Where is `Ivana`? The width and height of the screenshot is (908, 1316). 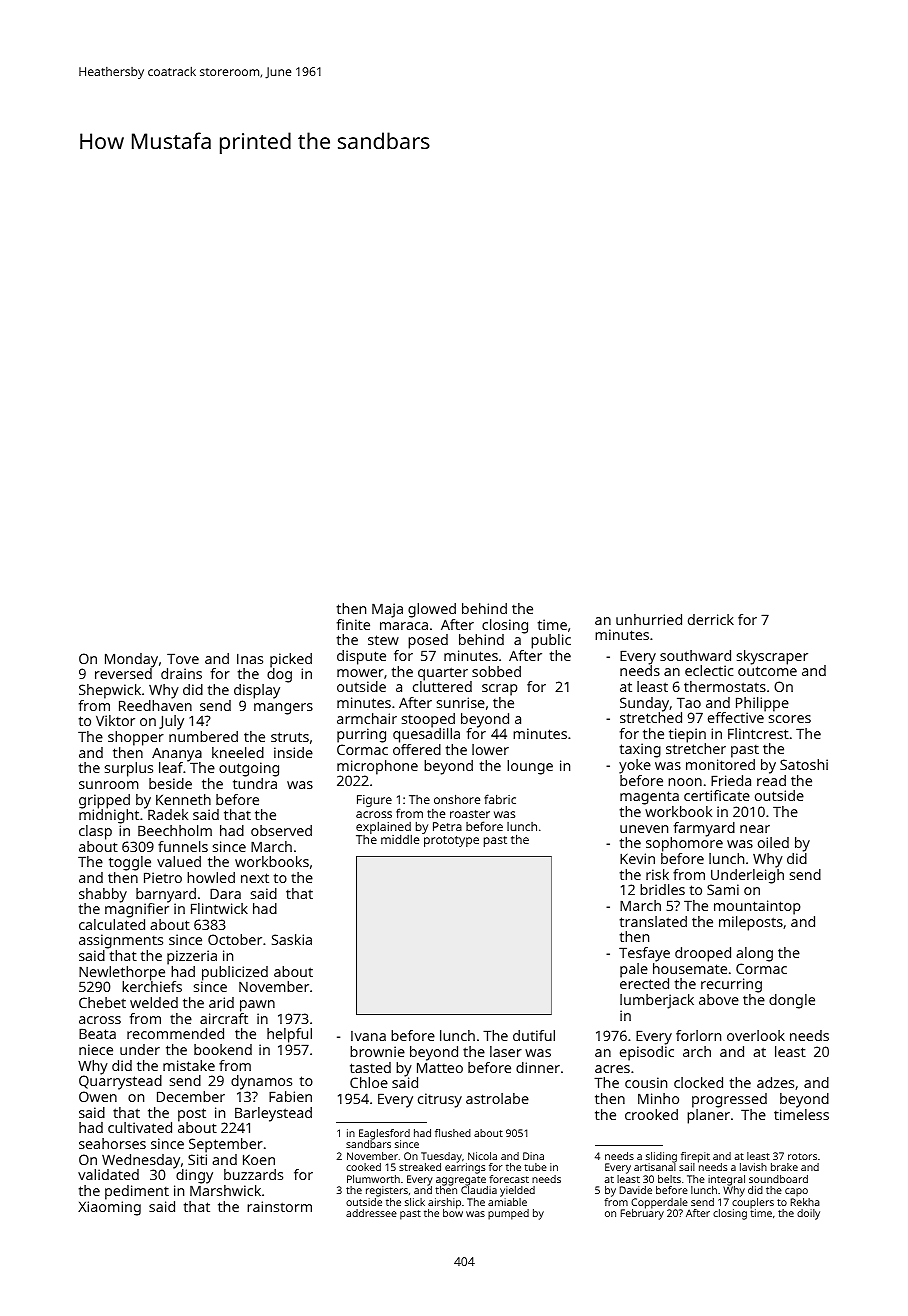 Ivana is located at coordinates (368, 1036).
